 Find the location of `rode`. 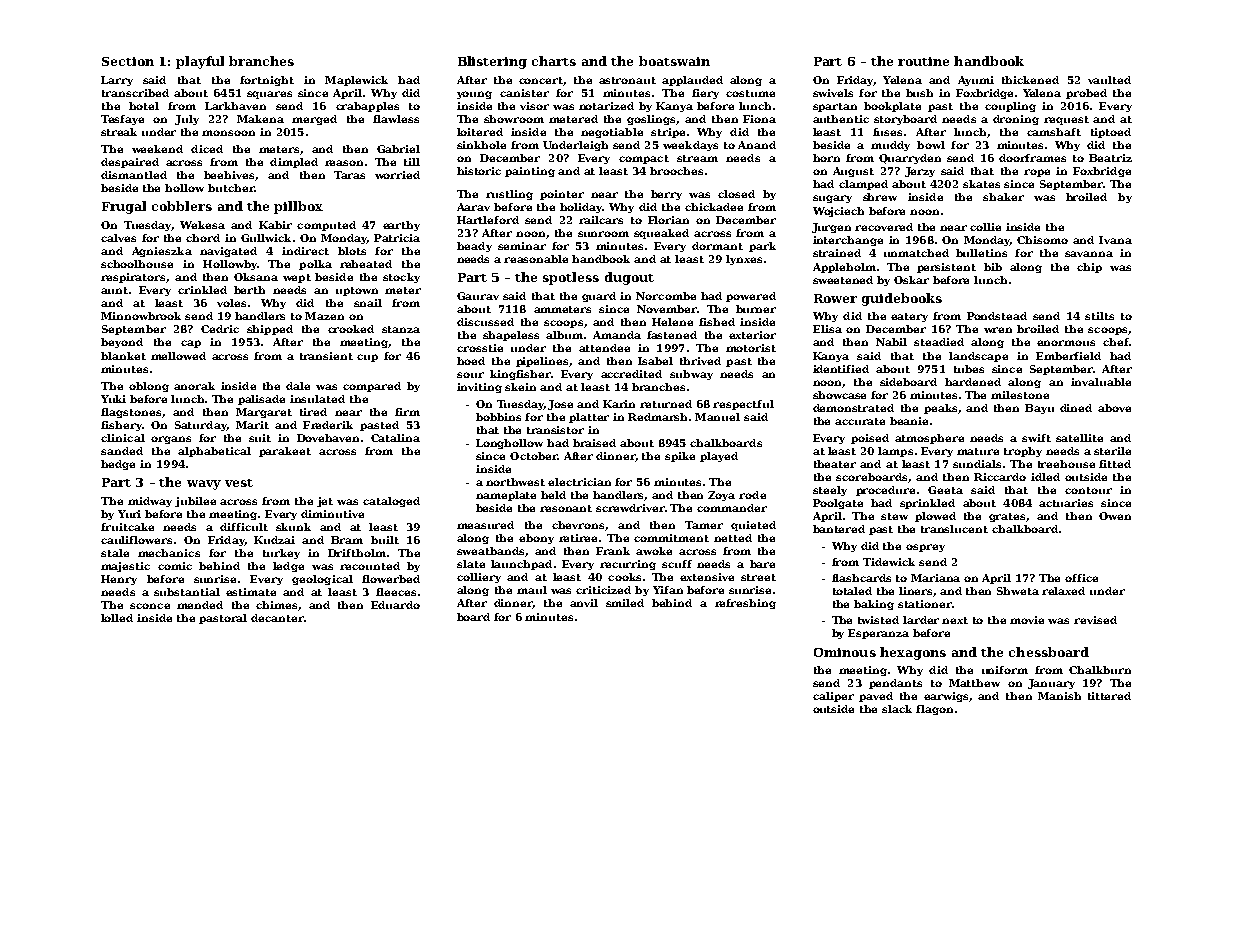

rode is located at coordinates (752, 495).
